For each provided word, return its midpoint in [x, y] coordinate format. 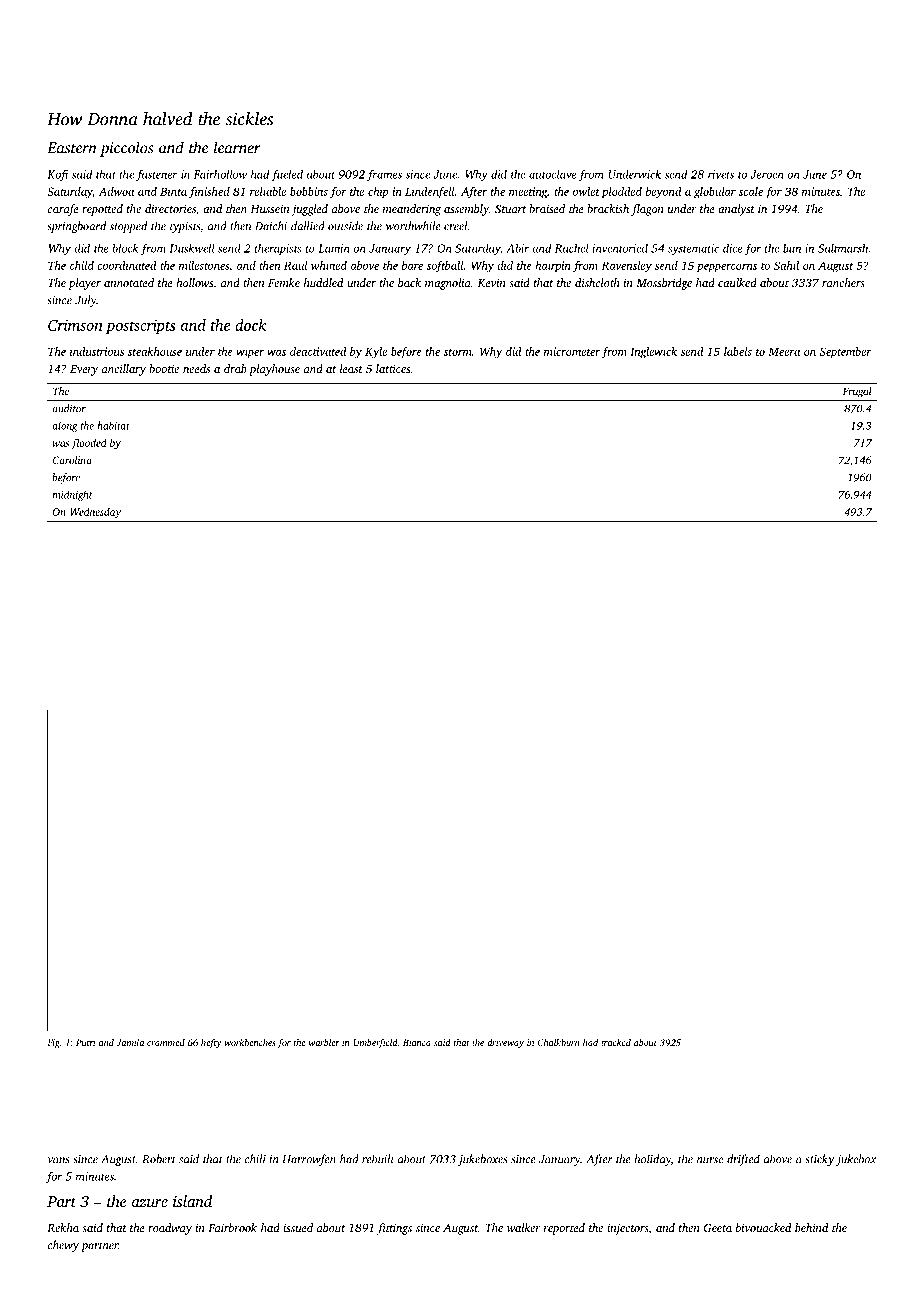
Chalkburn [559, 1042]
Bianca [417, 1042]
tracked [616, 1042]
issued [298, 1227]
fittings [394, 1229]
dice [733, 248]
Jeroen [767, 174]
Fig [53, 1043]
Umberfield [375, 1043]
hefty [211, 1043]
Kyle [376, 353]
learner [237, 147]
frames [384, 175]
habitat [113, 425]
